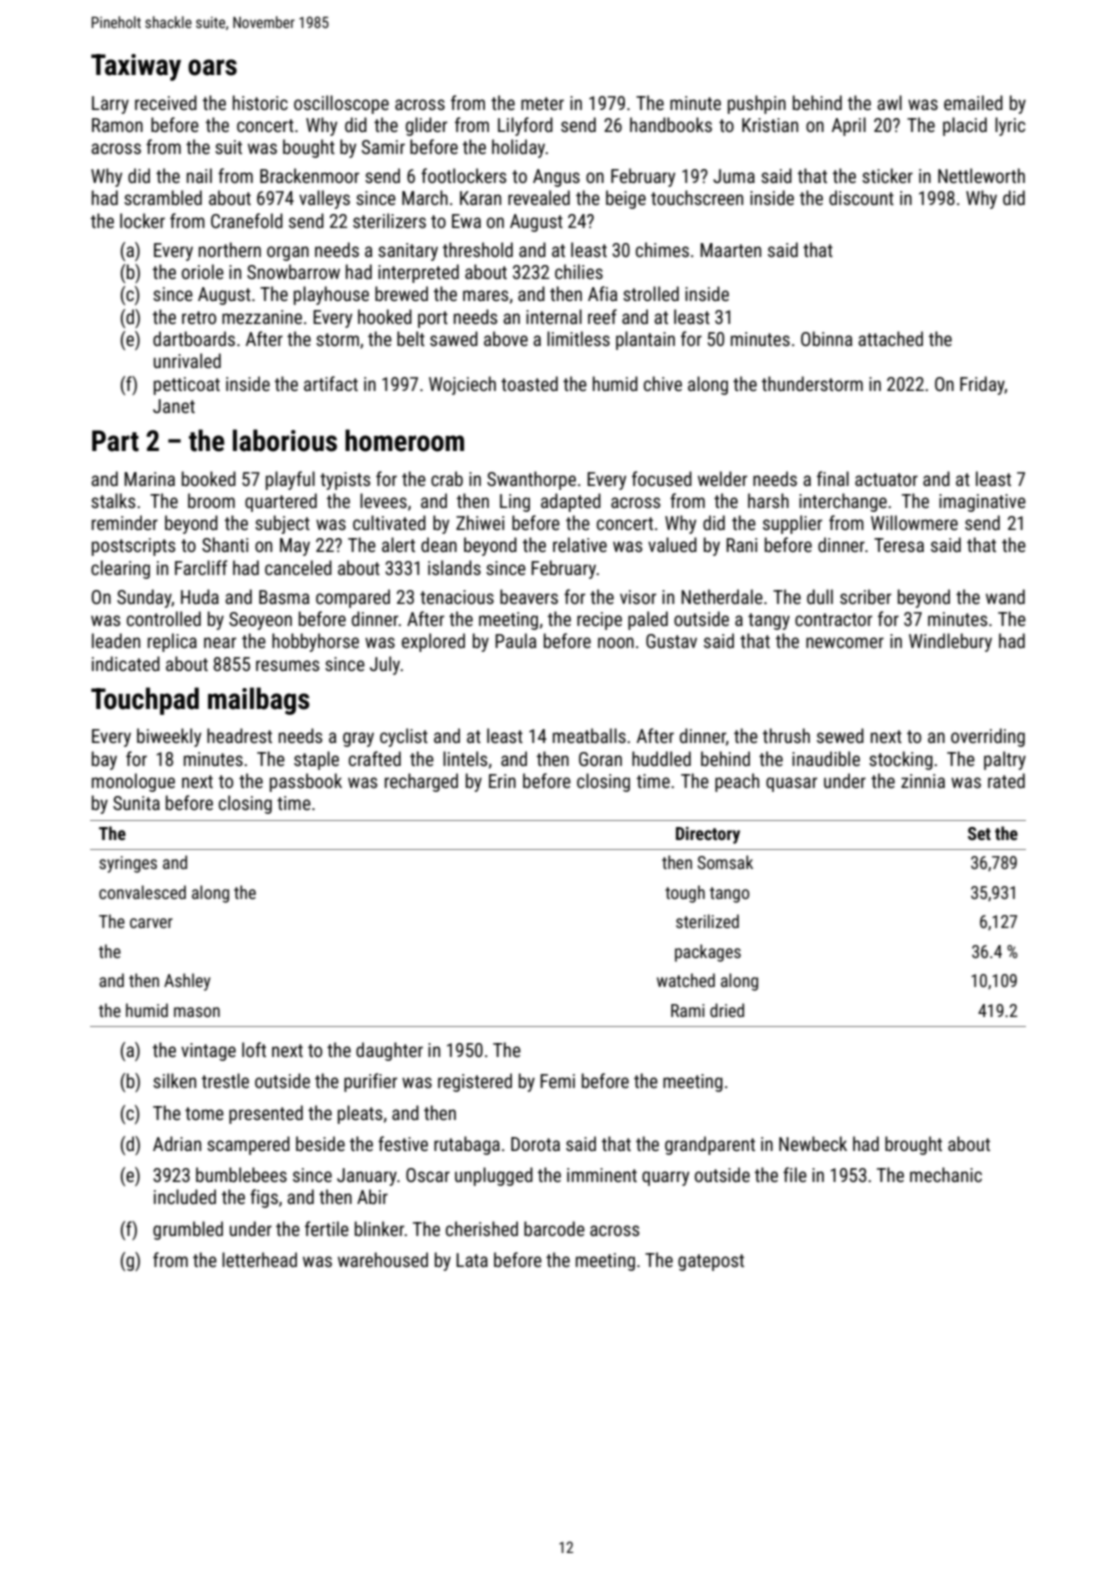  I want to click on bought, so click(309, 148).
